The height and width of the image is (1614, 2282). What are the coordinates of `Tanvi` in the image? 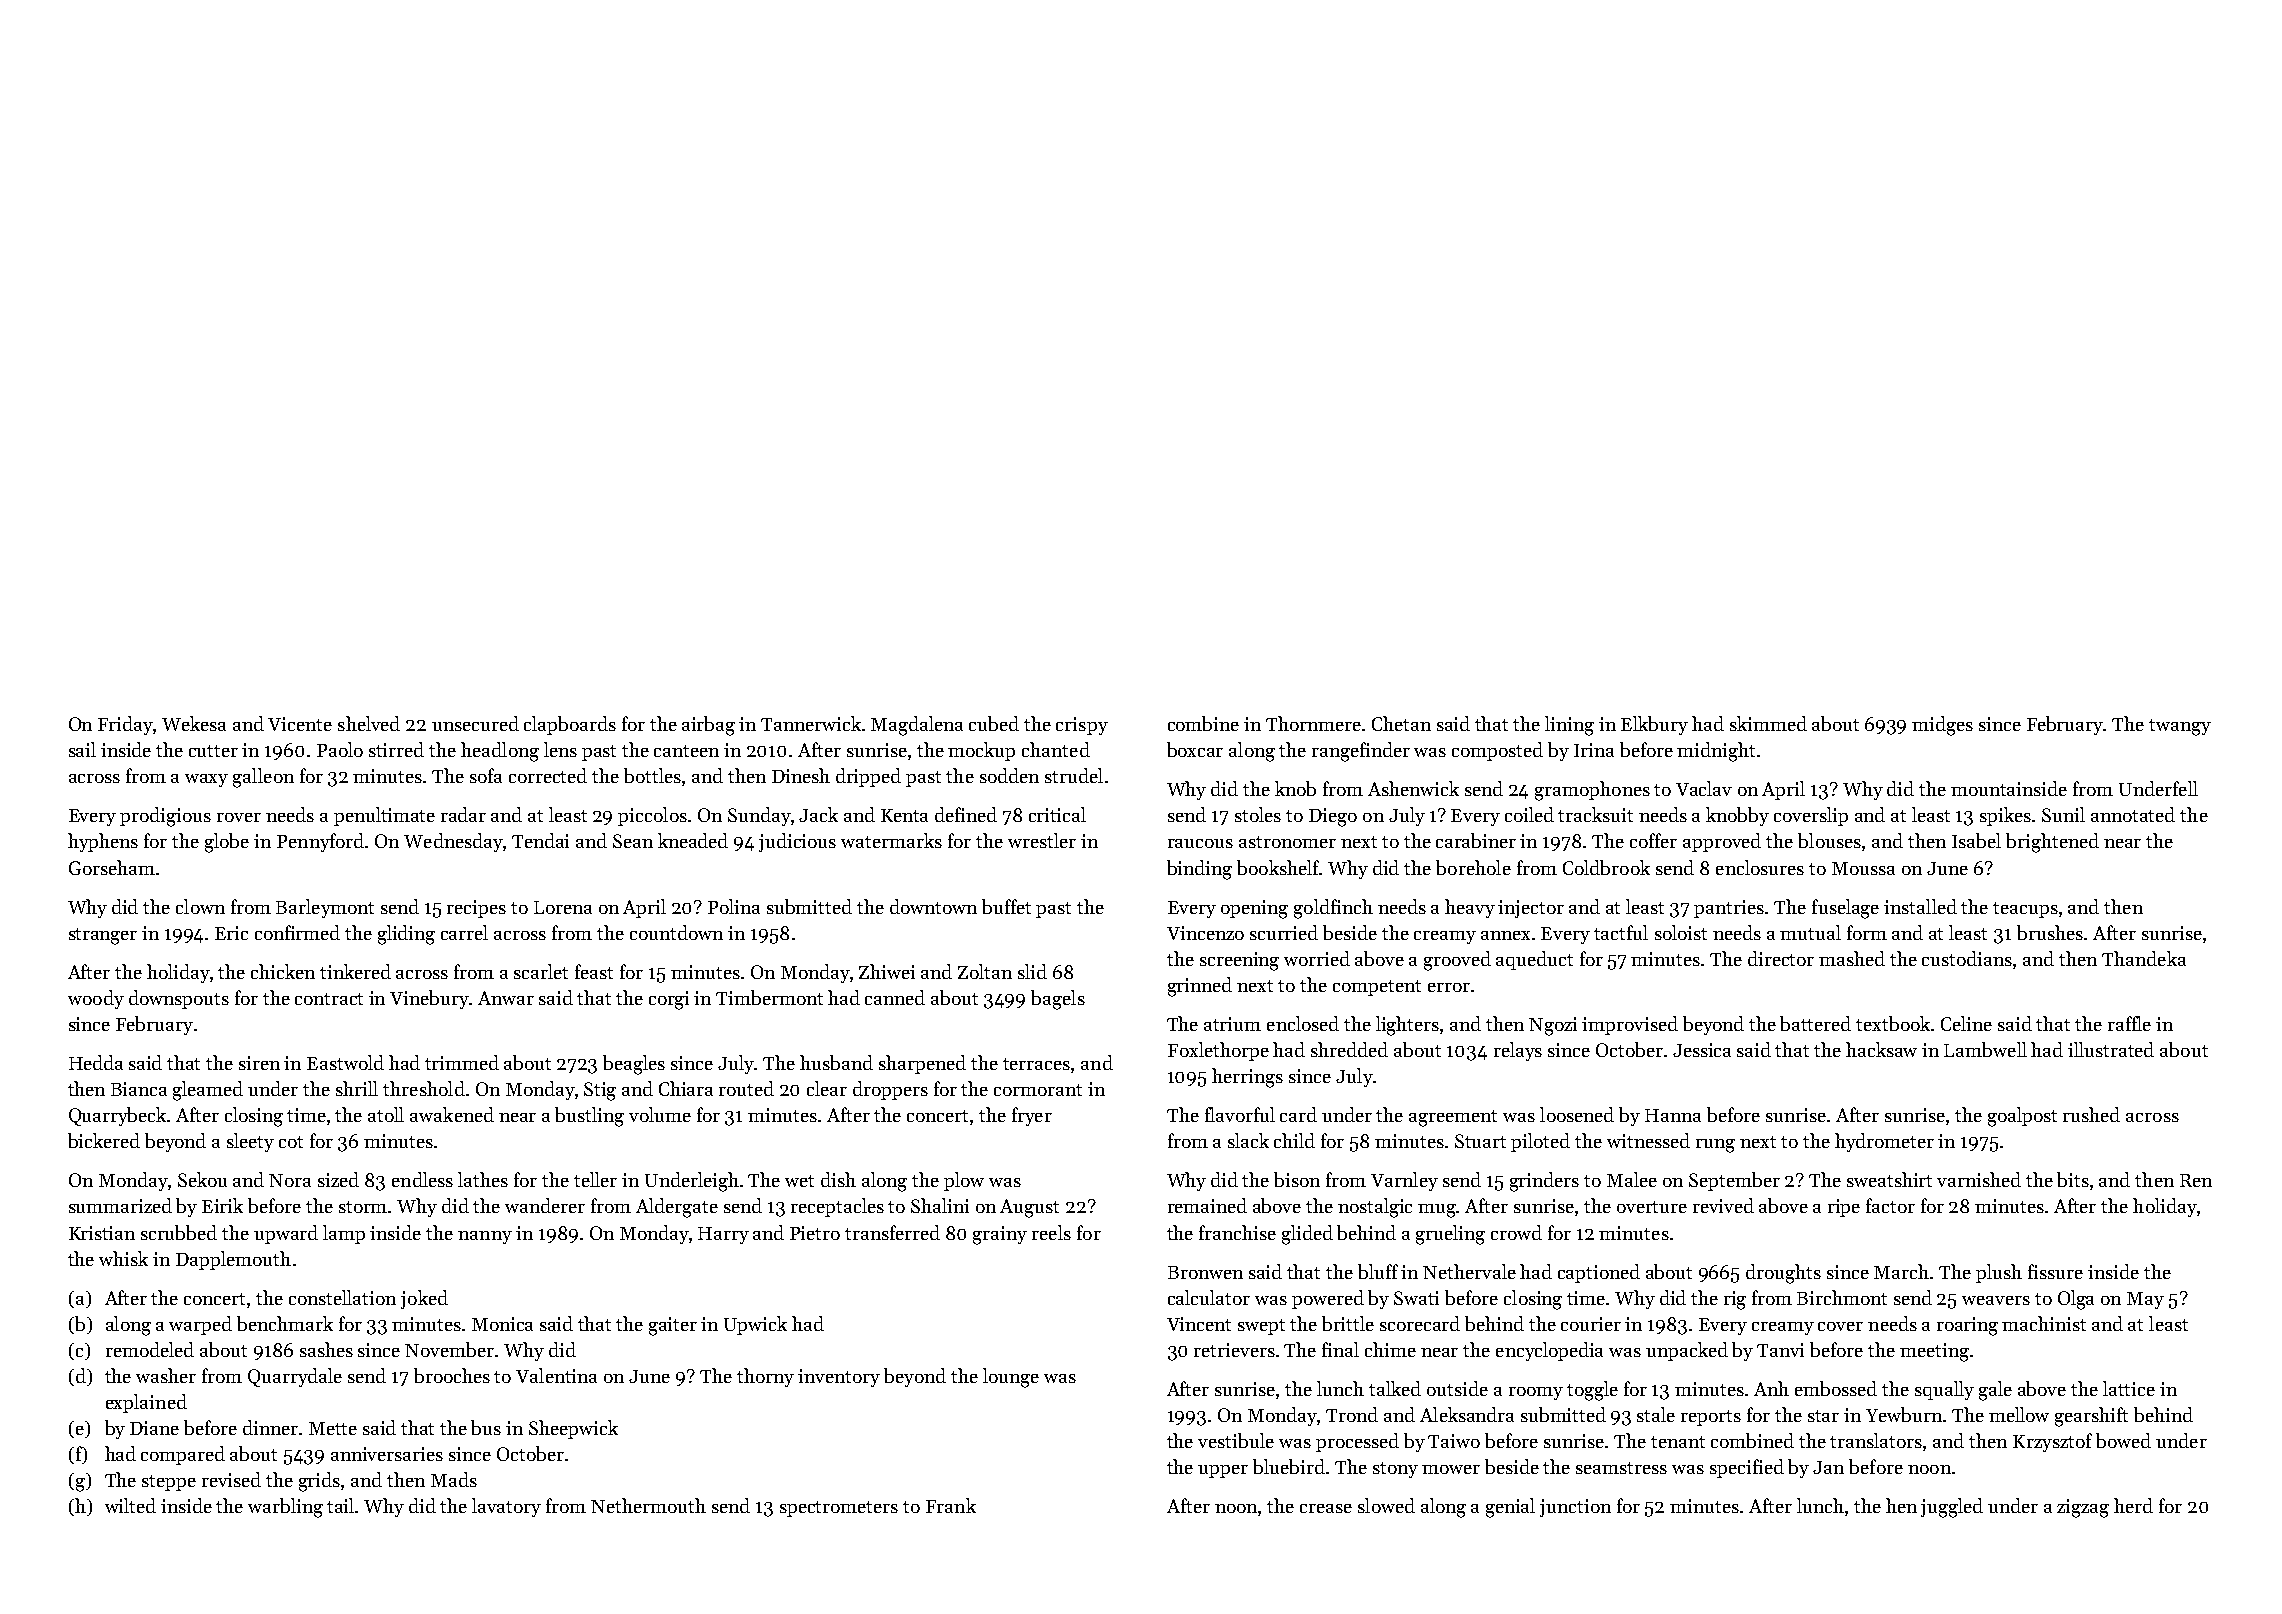 It's located at (1780, 1350).
